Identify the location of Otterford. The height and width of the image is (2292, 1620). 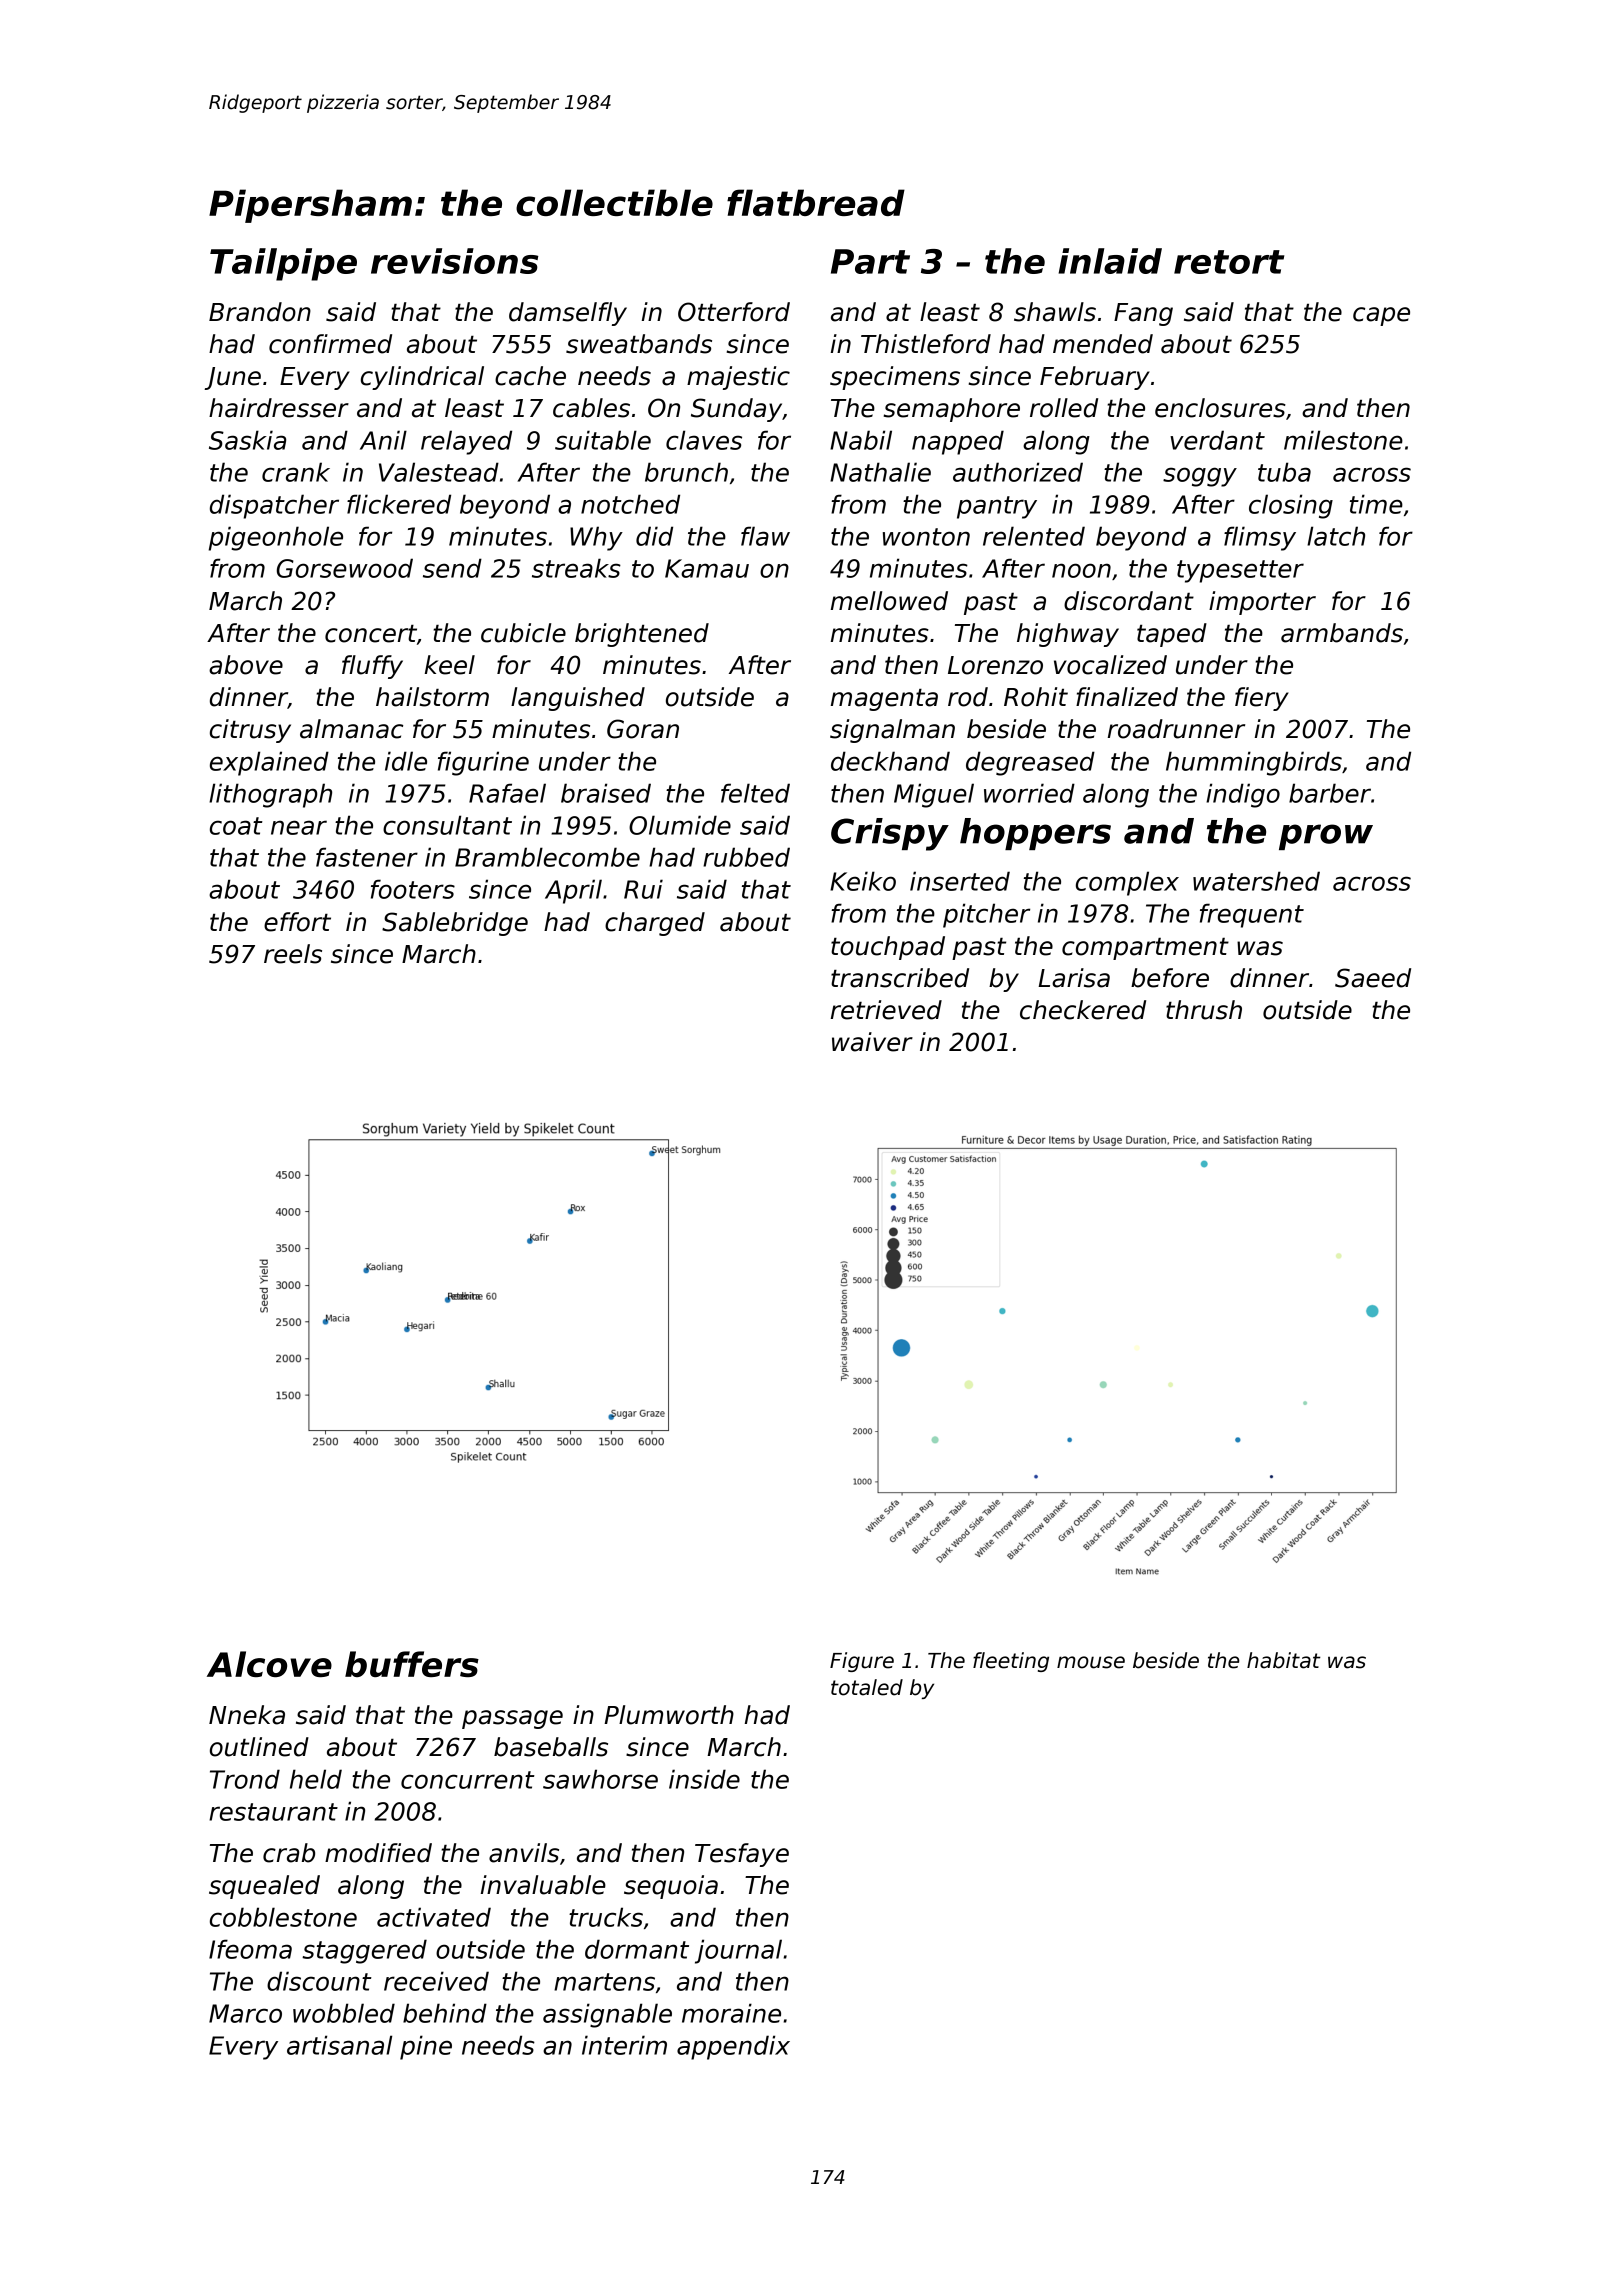
(734, 312).
